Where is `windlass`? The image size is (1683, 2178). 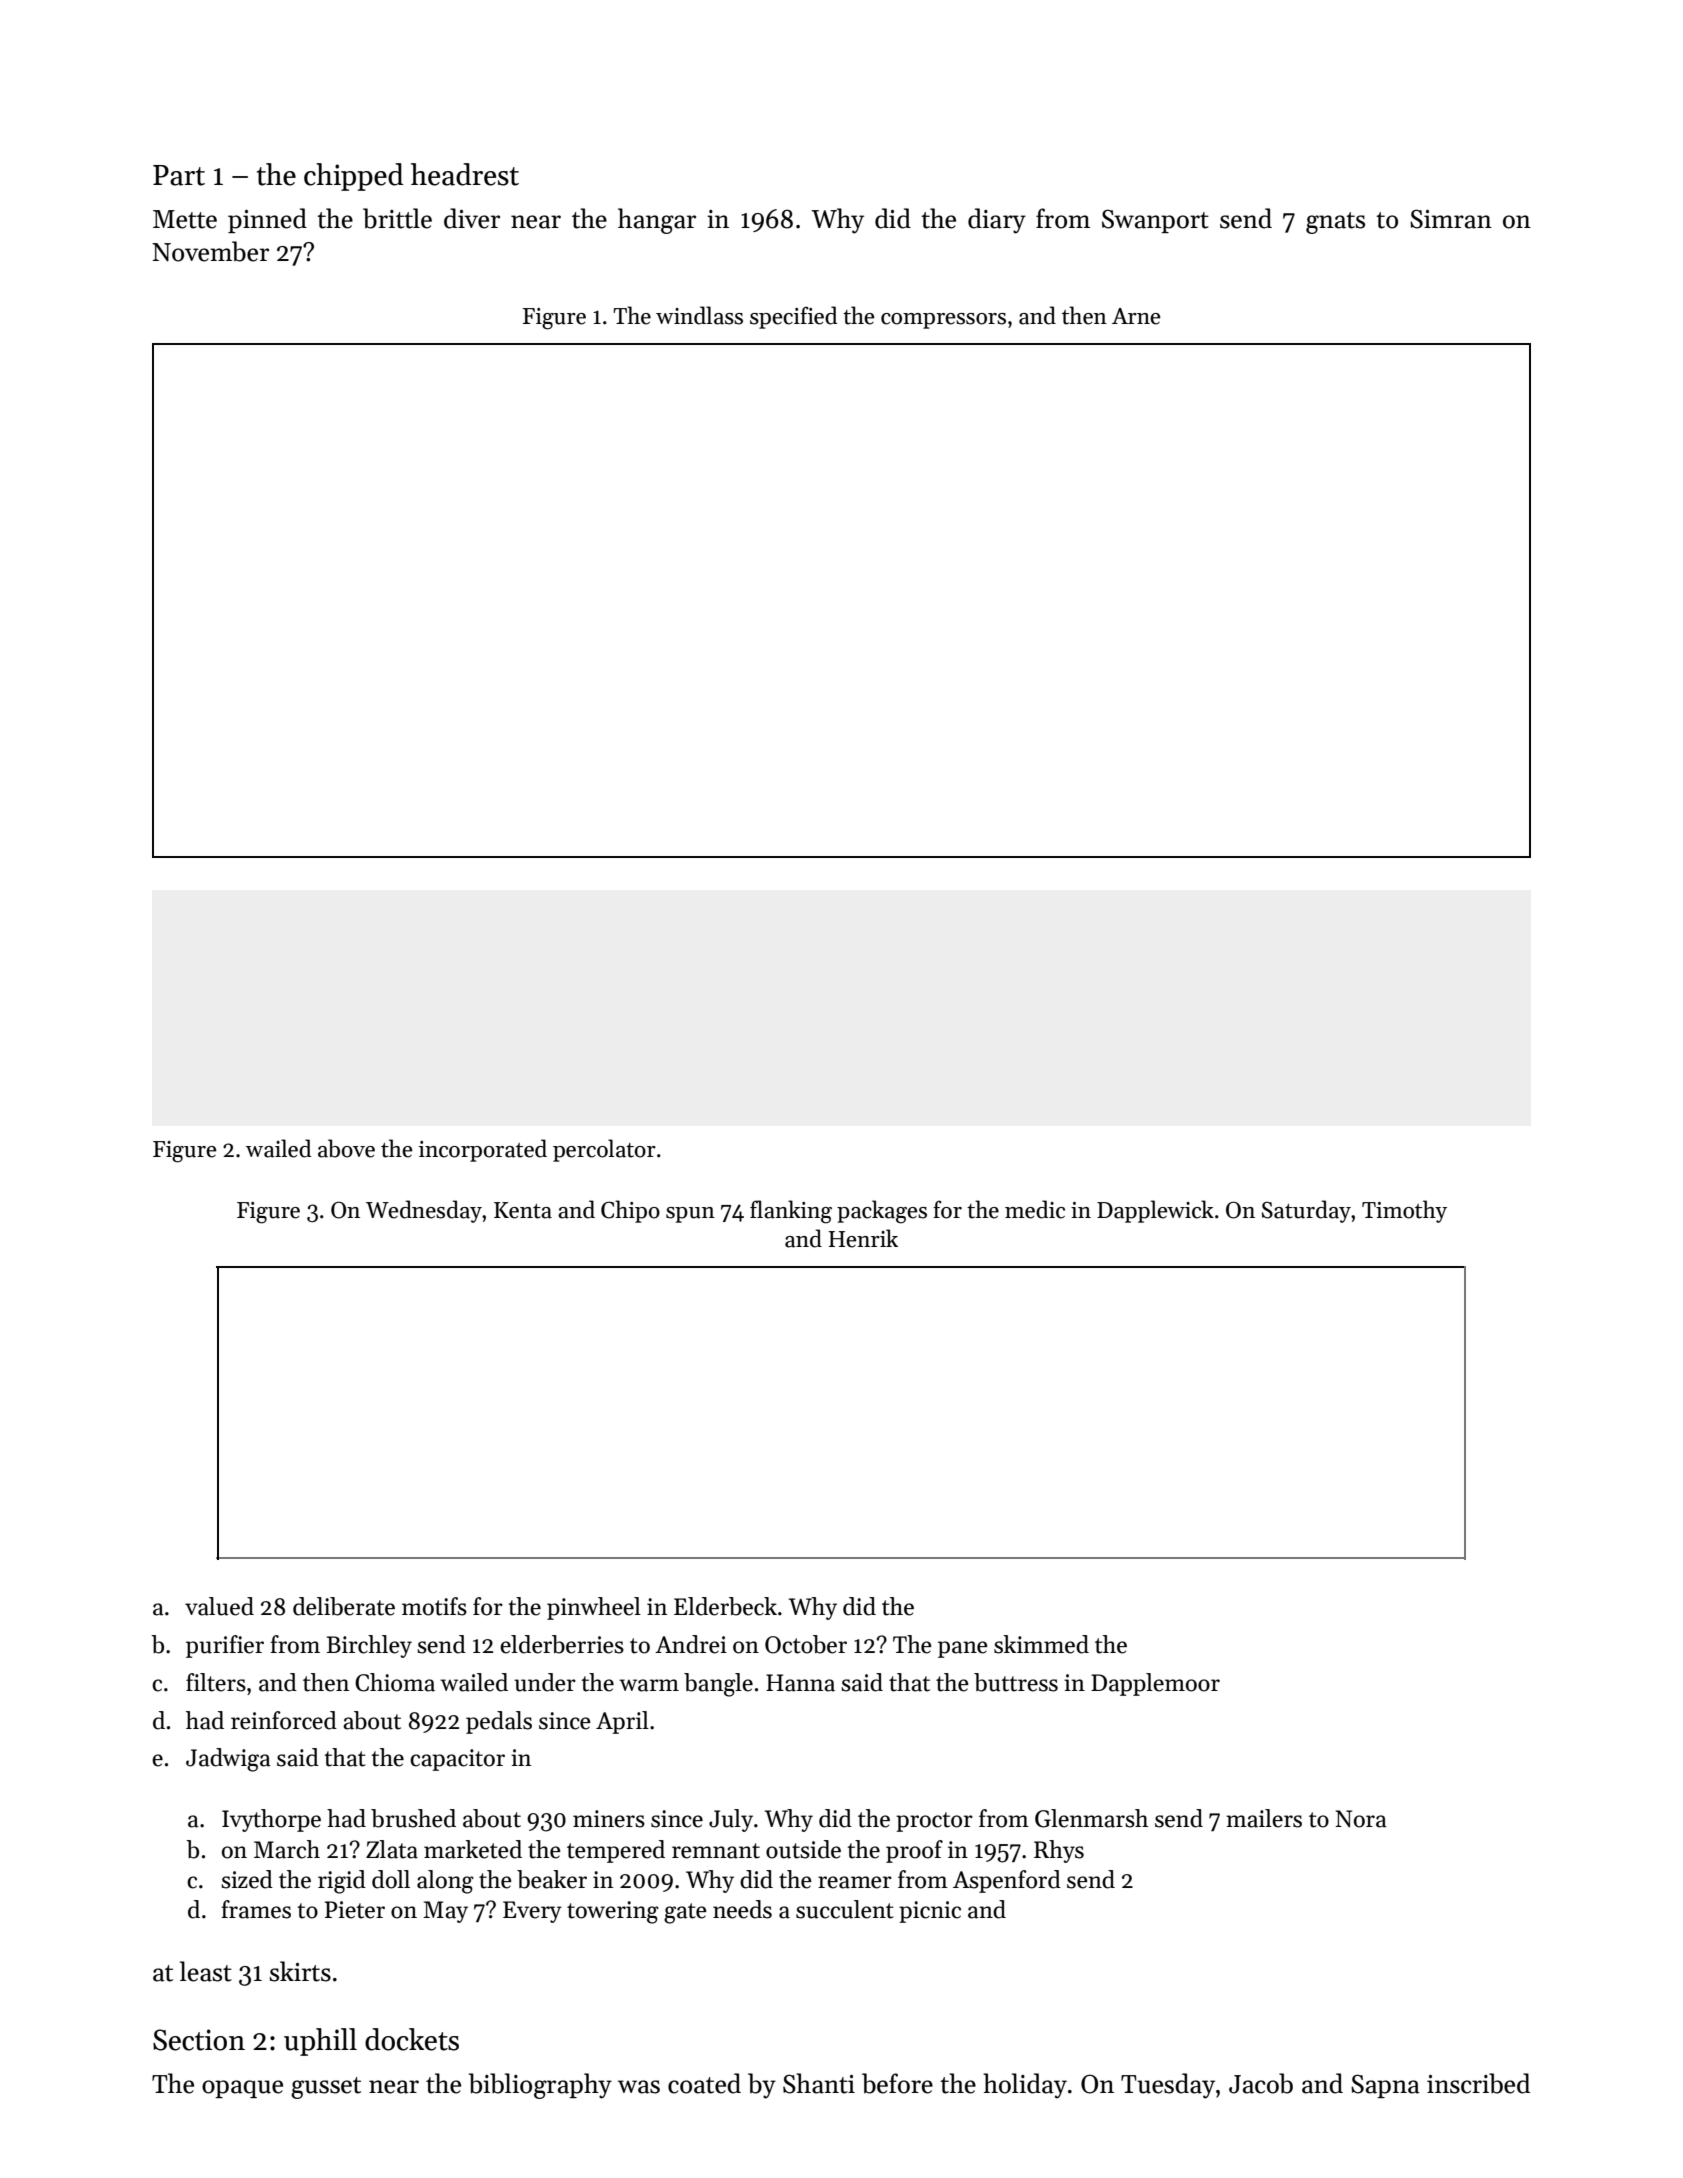 windlass is located at coordinates (699, 315).
